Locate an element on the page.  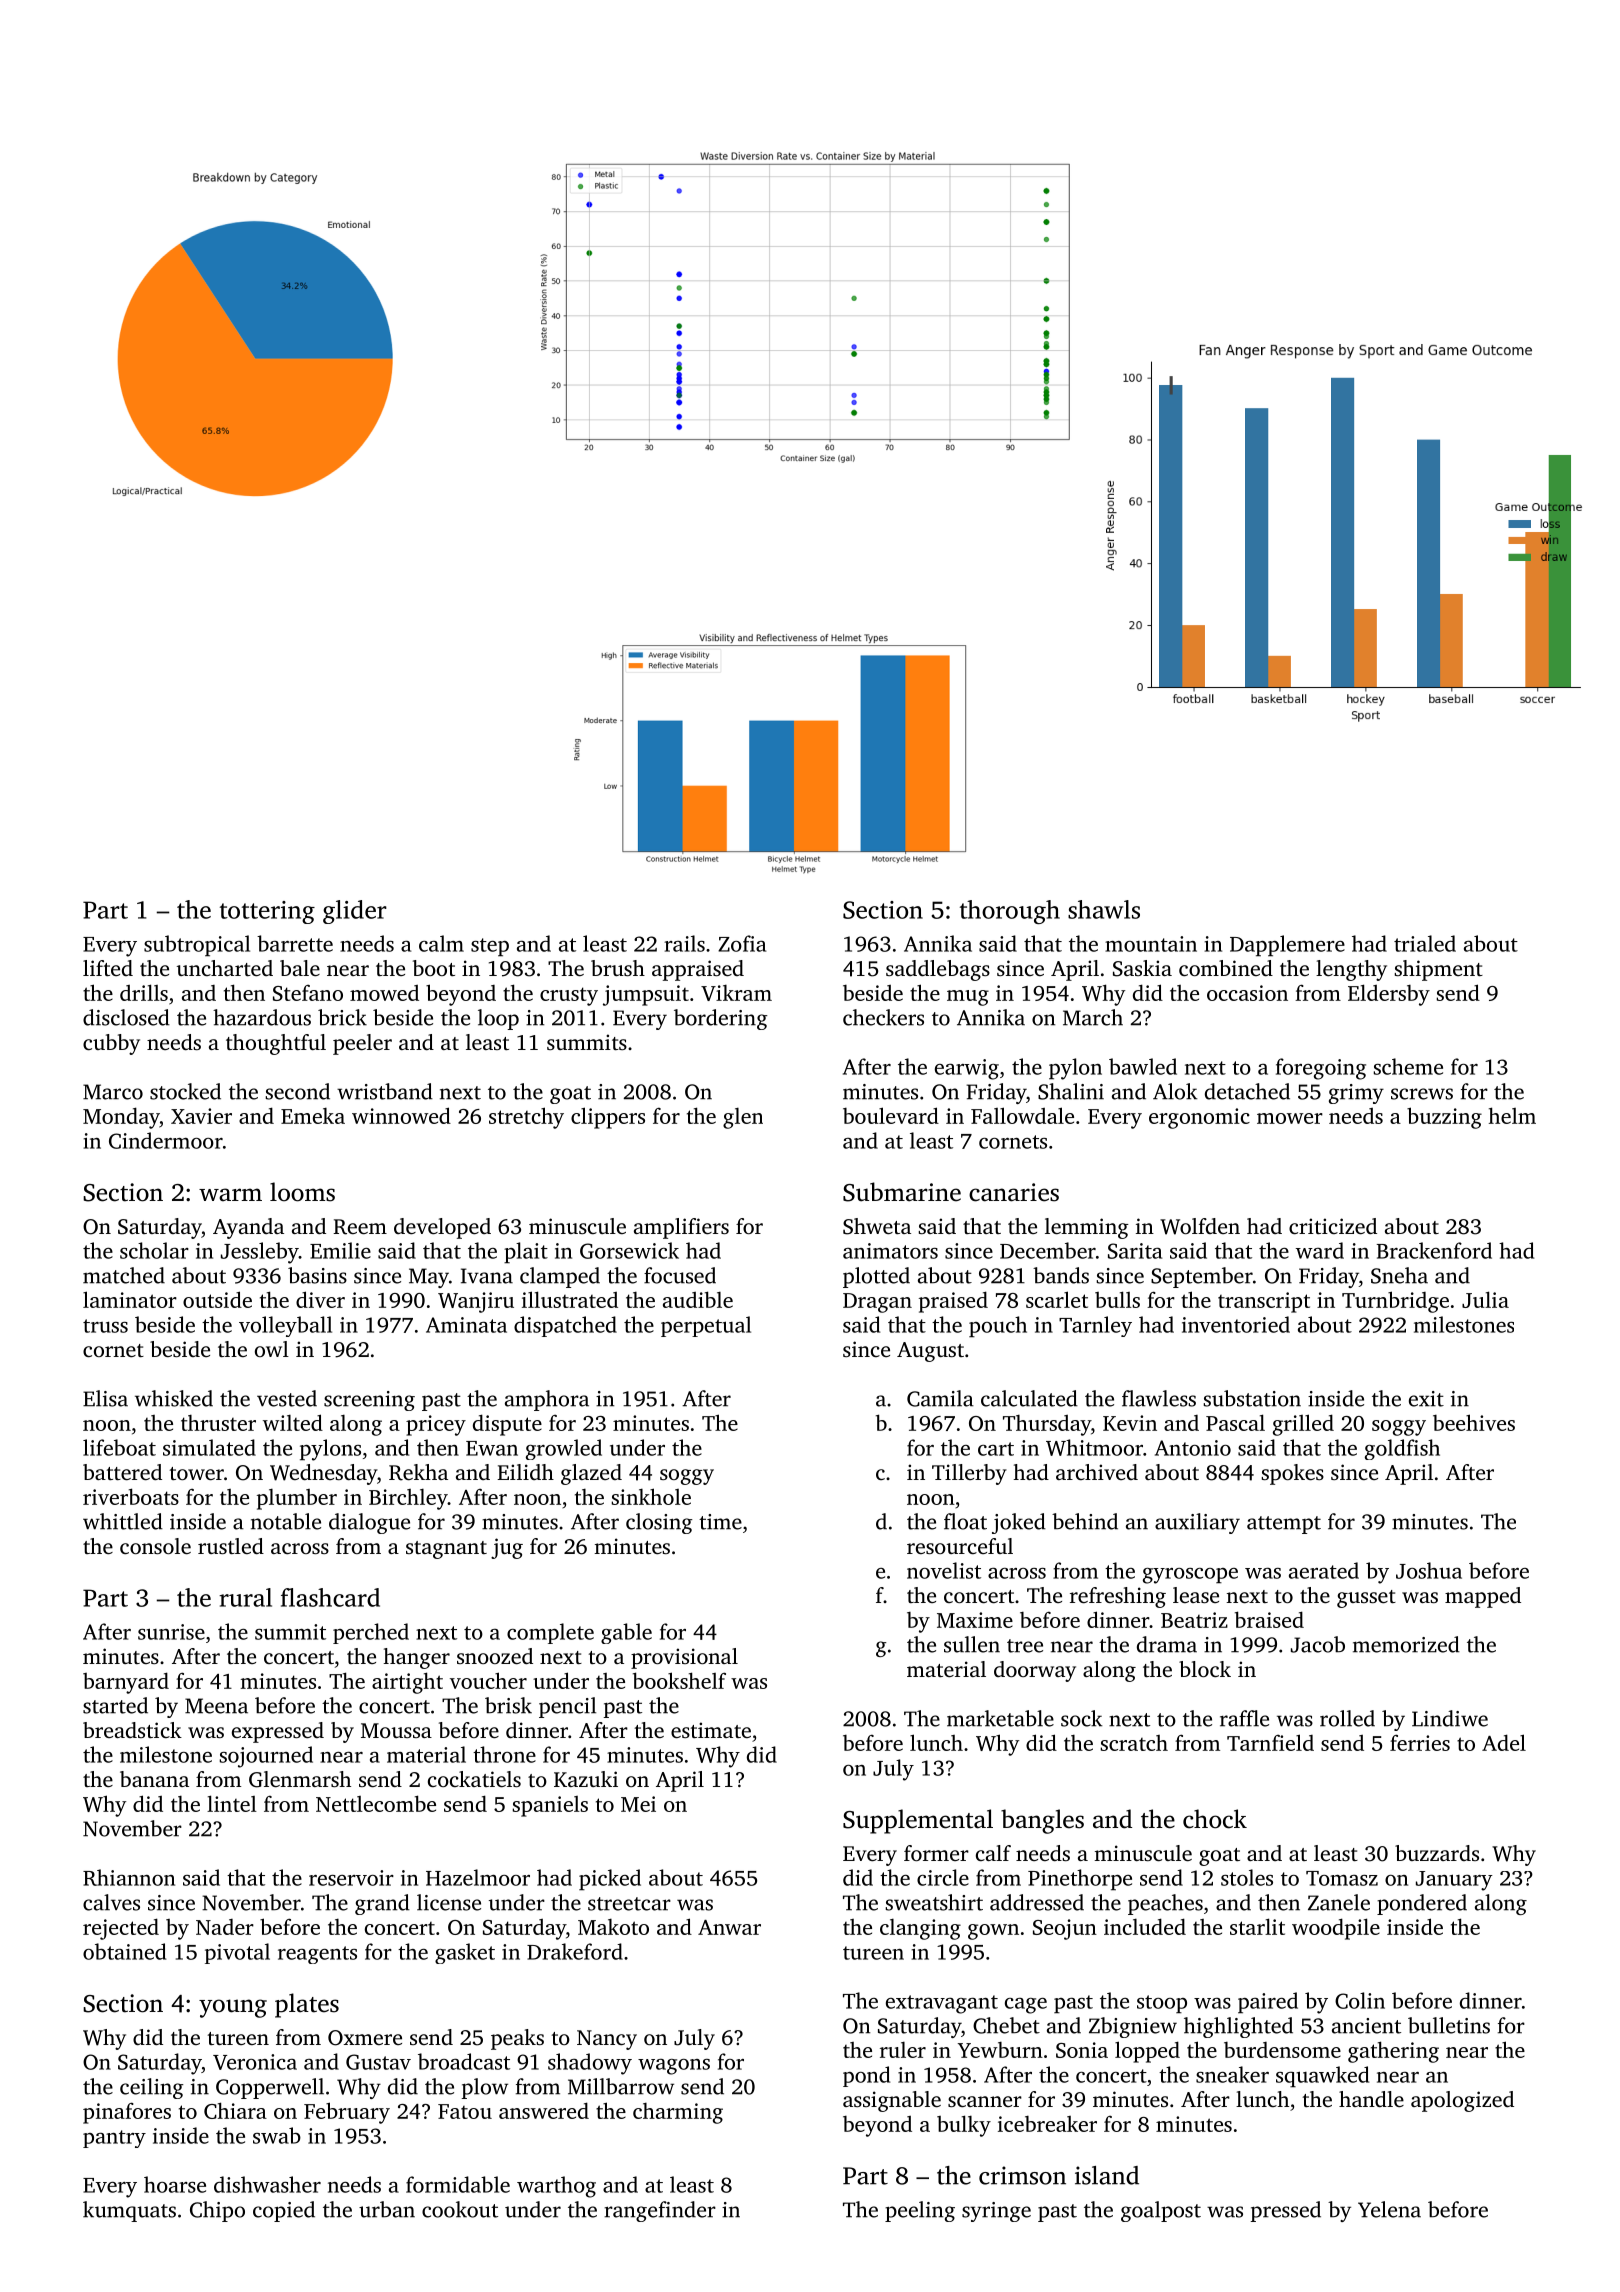
boulevard is located at coordinates (891, 1115).
